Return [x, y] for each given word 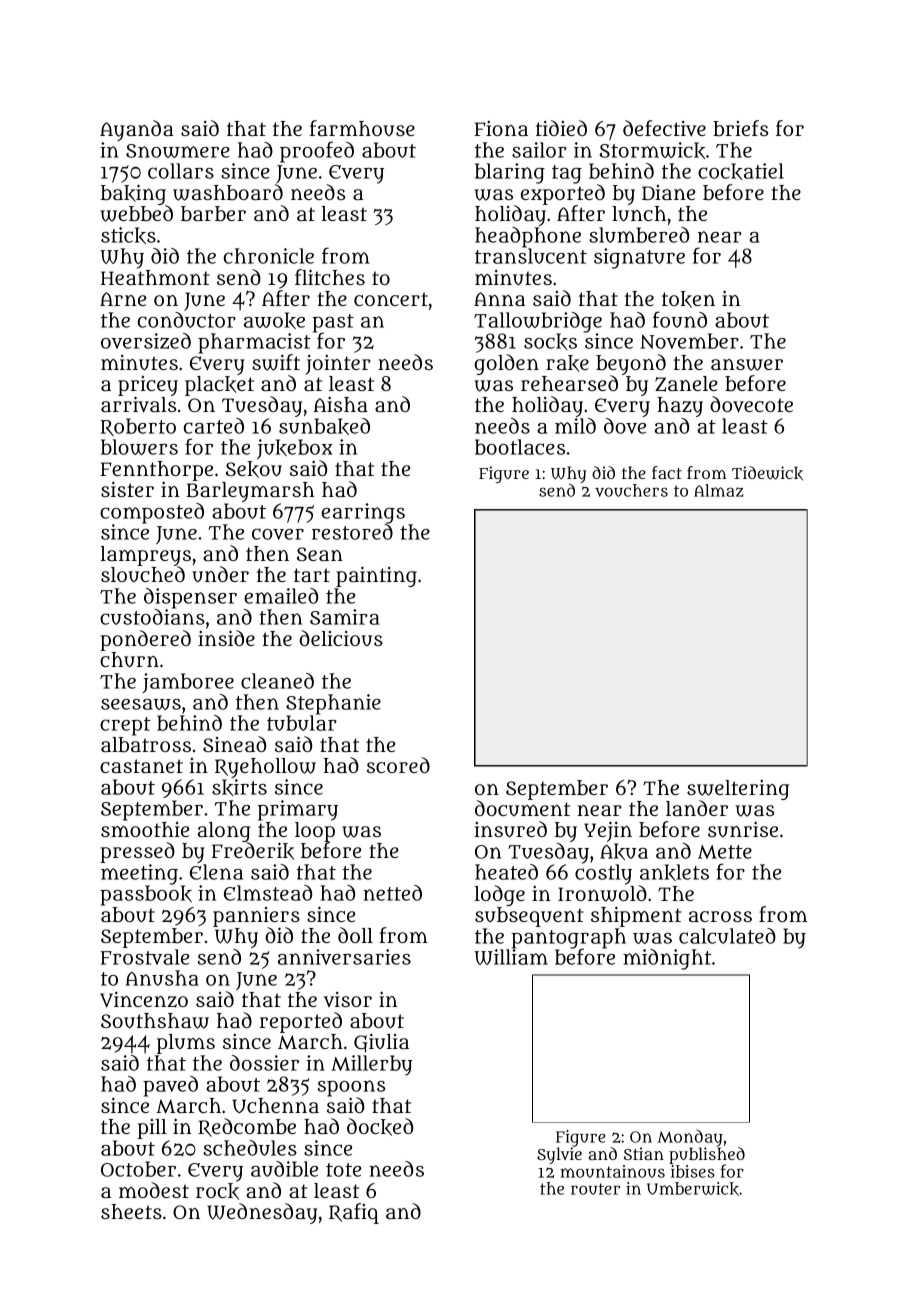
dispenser [190, 598]
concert [391, 299]
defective [664, 128]
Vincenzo [144, 999]
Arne [123, 299]
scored [398, 765]
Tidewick [767, 473]
